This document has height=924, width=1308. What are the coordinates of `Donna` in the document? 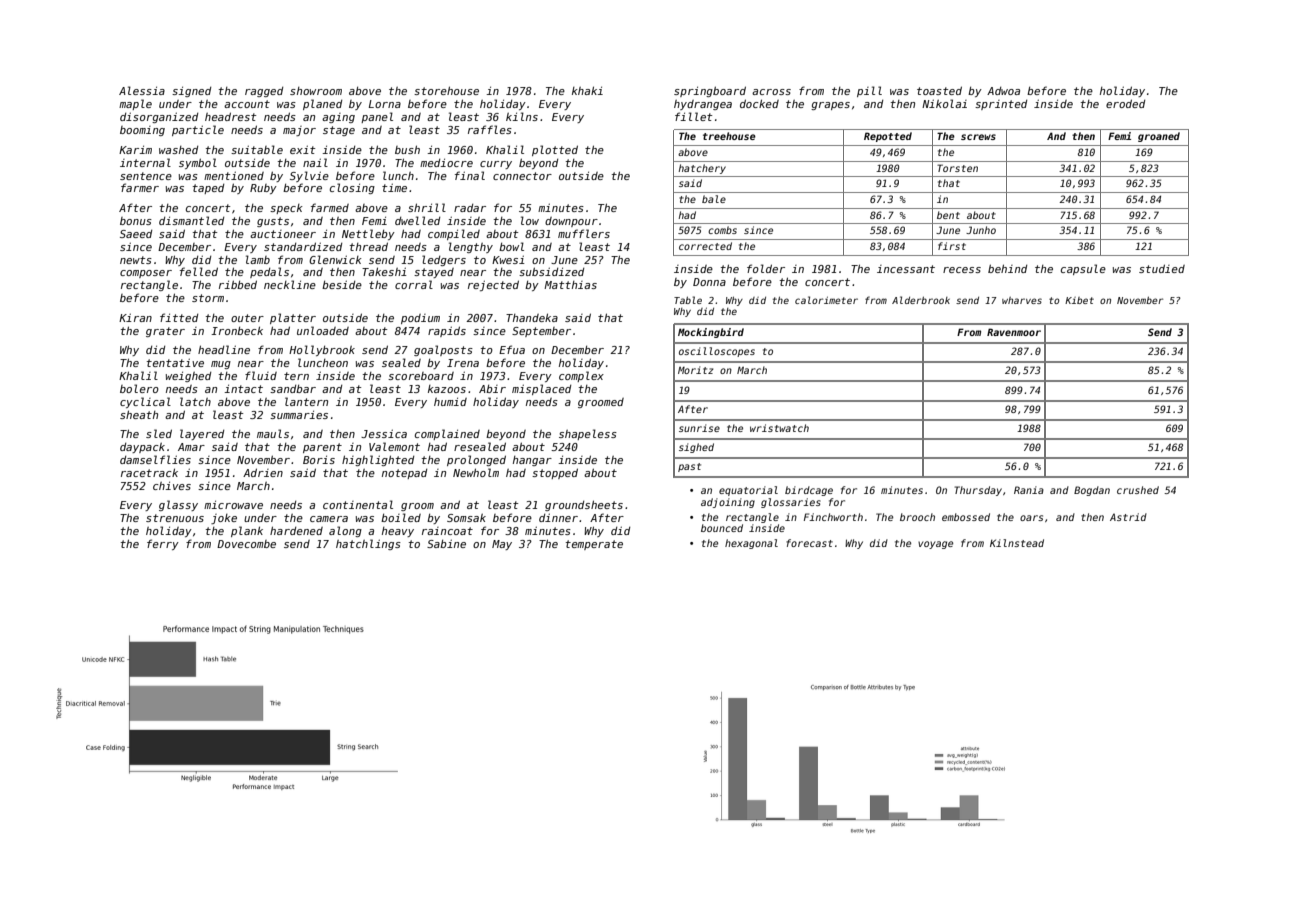 It's located at (709, 282).
